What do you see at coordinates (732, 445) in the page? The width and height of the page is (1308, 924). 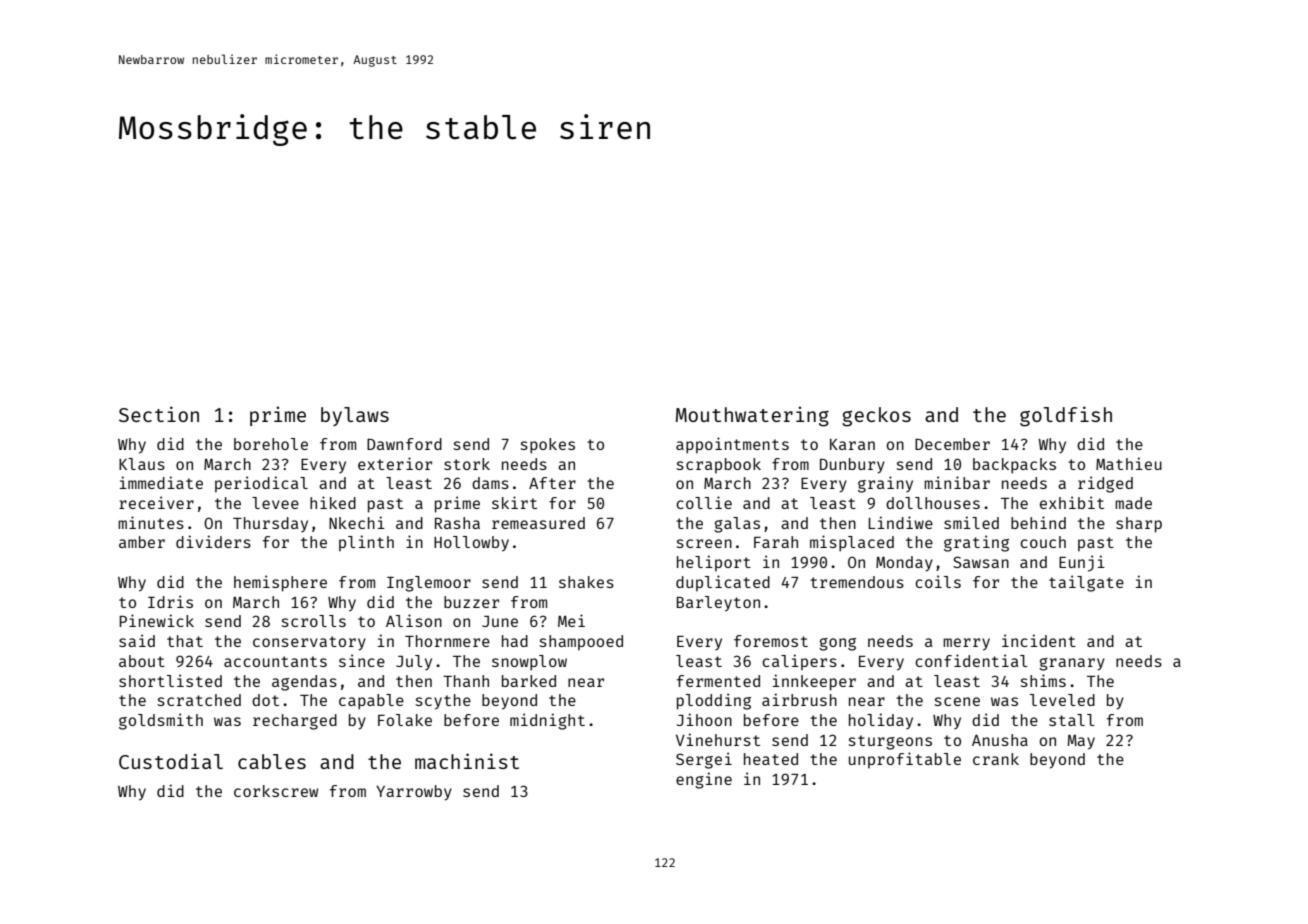 I see `appointments` at bounding box center [732, 445].
